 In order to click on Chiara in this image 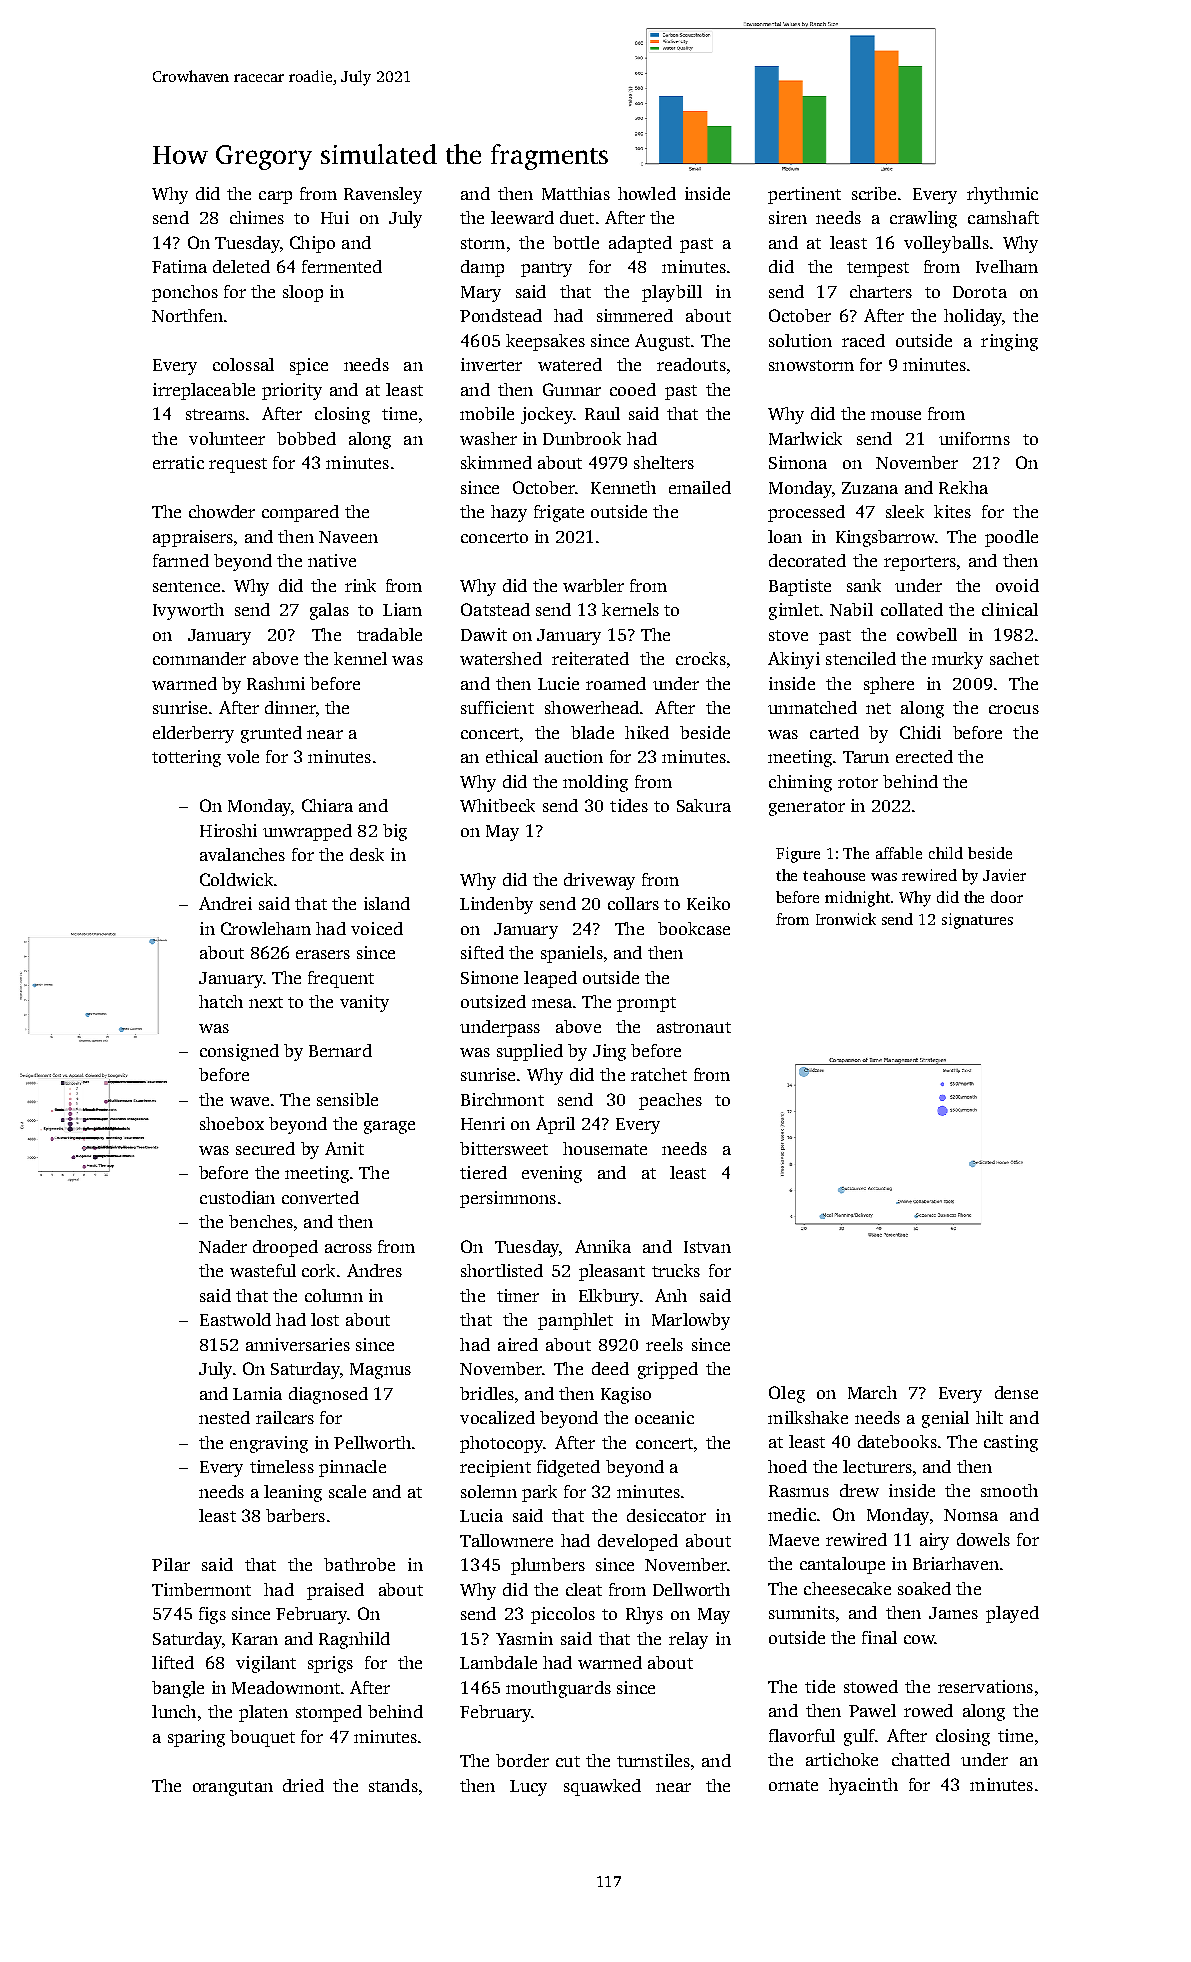, I will do `click(327, 805)`.
